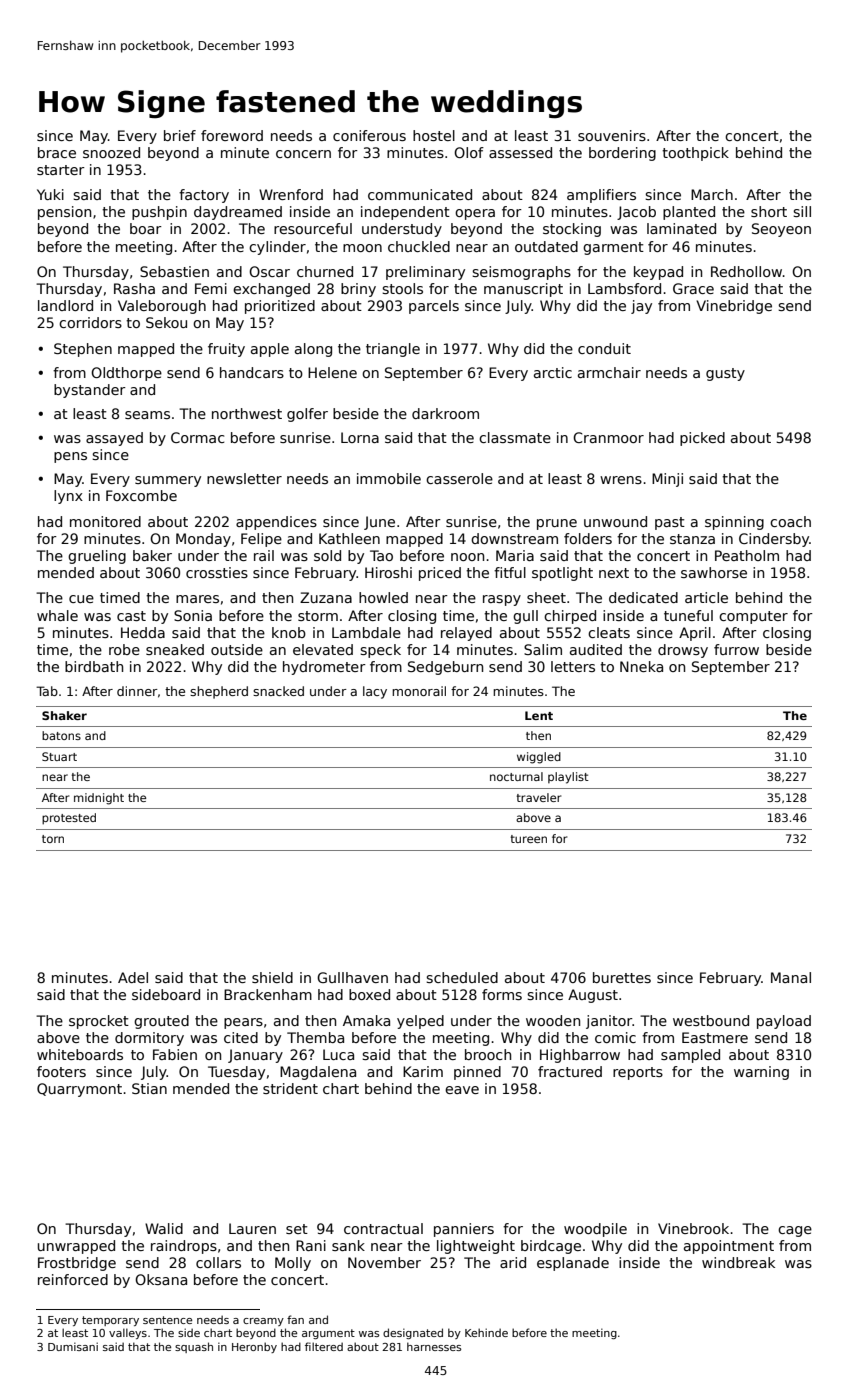 The image size is (849, 1400). Describe the element at coordinates (133, 977) in the document. I see `Adel` at that location.
